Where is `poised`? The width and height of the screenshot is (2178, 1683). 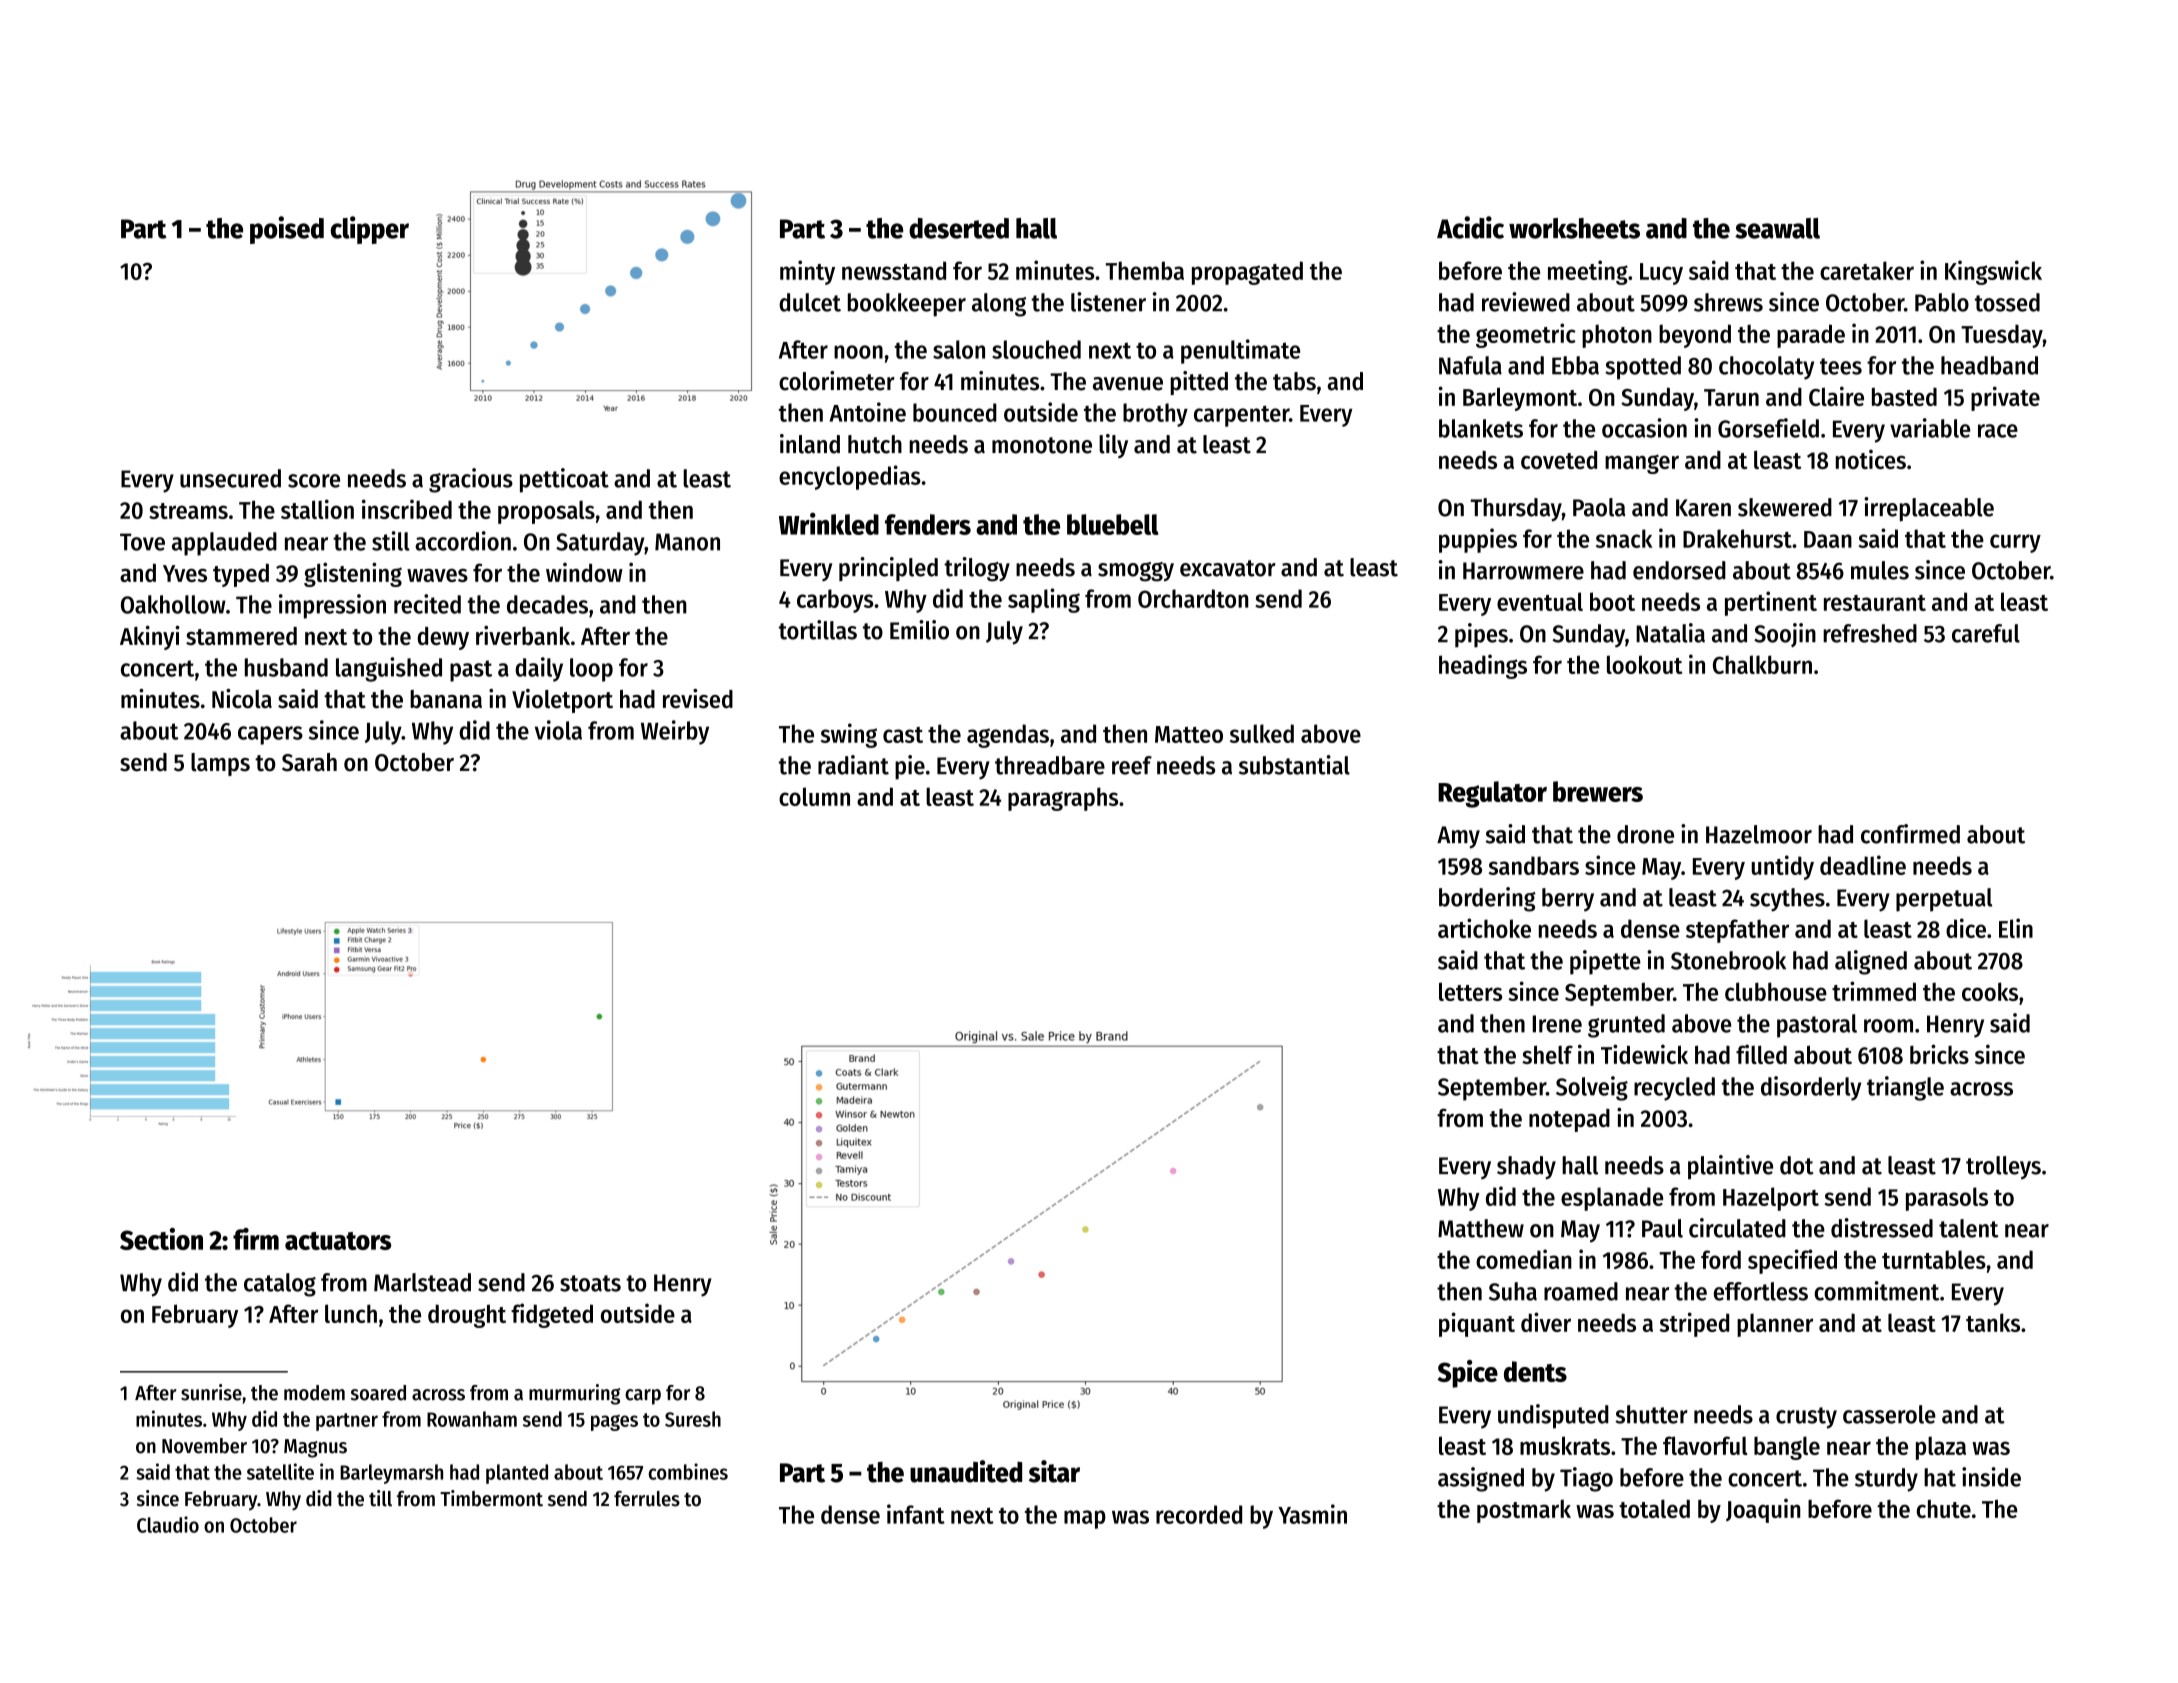 poised is located at coordinates (287, 230).
